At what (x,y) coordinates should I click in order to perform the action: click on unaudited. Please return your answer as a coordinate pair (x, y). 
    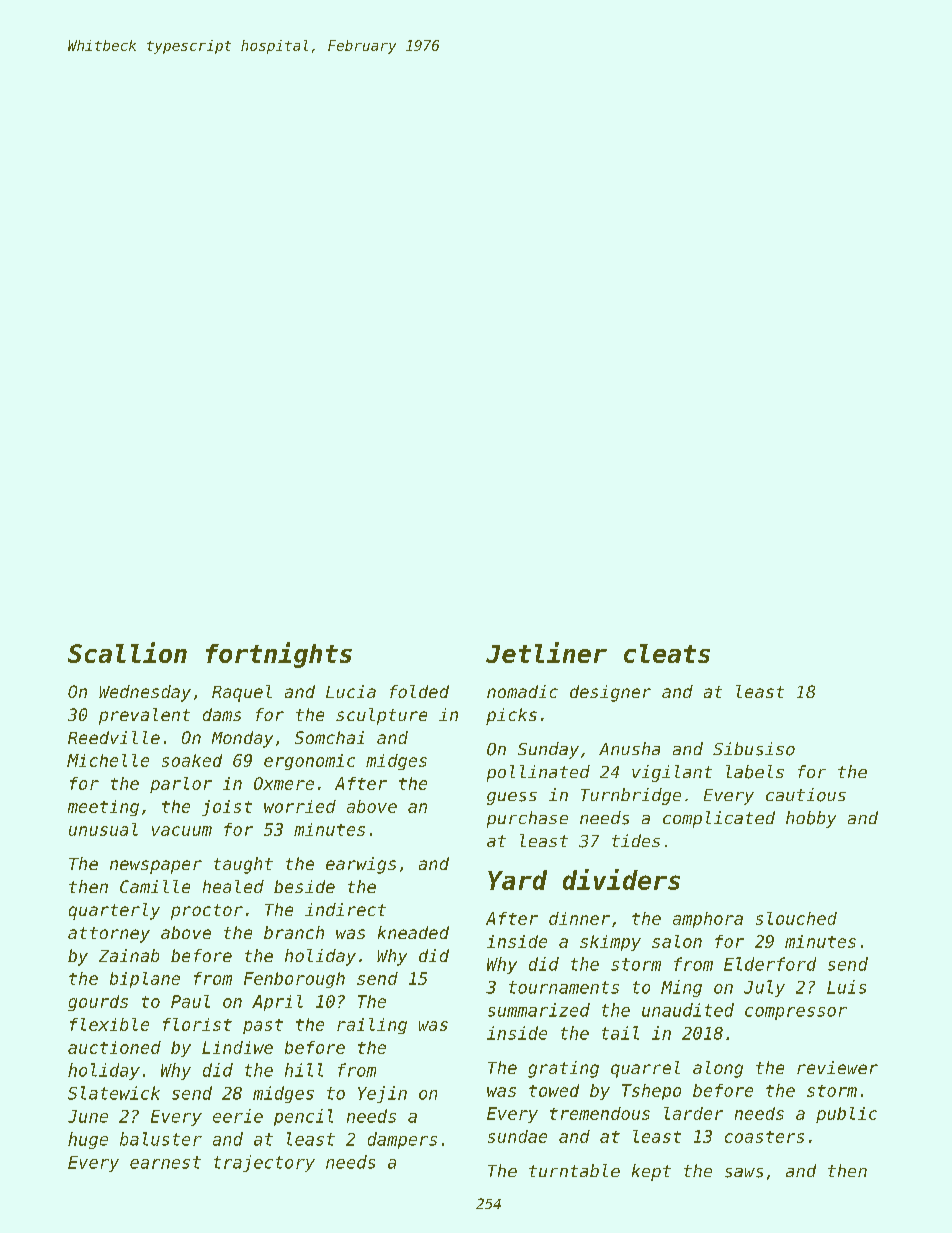
    Looking at the image, I should click on (688, 1010).
